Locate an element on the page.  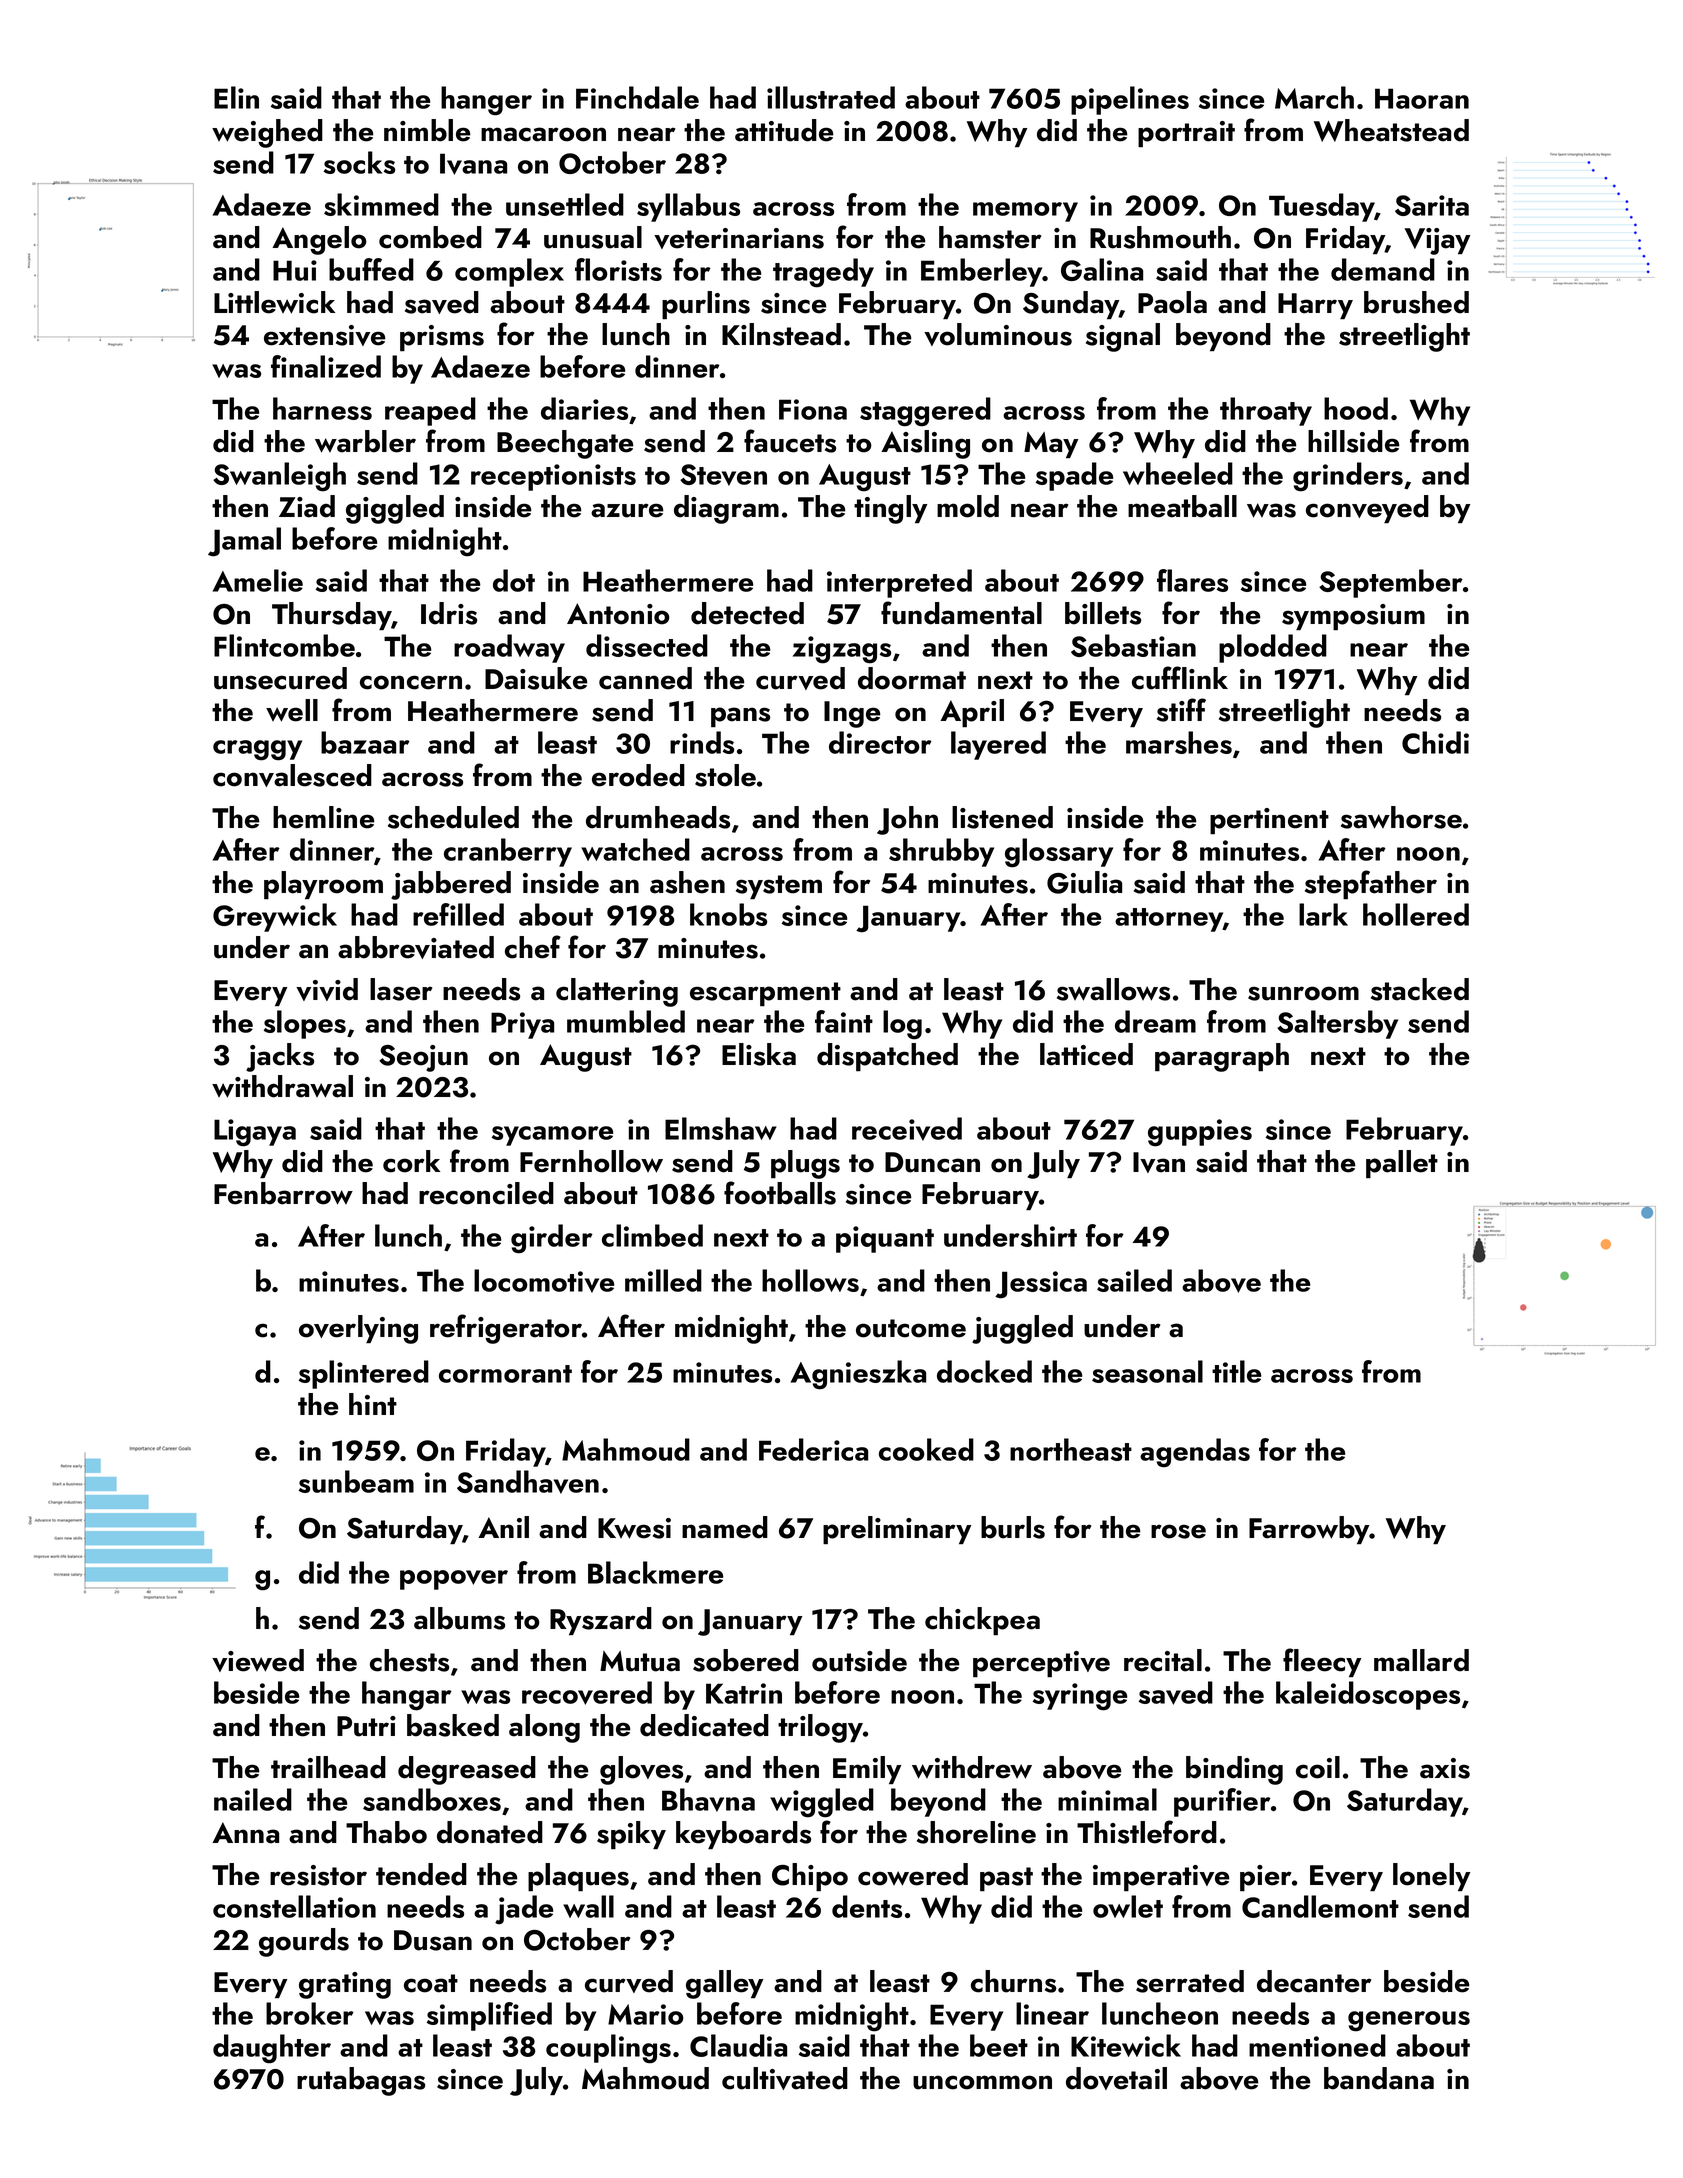
Antonio is located at coordinates (618, 614).
